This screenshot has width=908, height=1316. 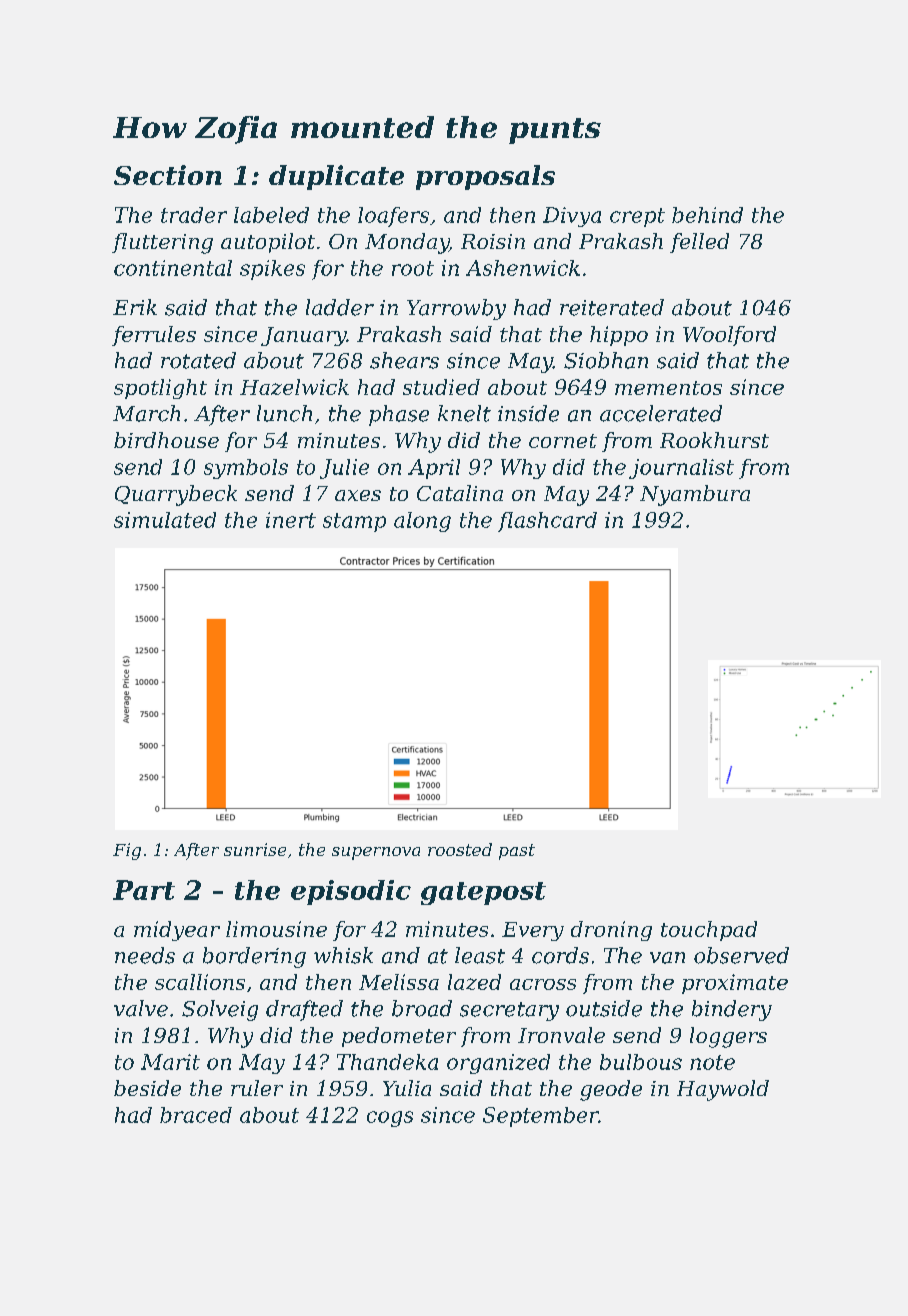 I want to click on root, so click(x=413, y=268).
